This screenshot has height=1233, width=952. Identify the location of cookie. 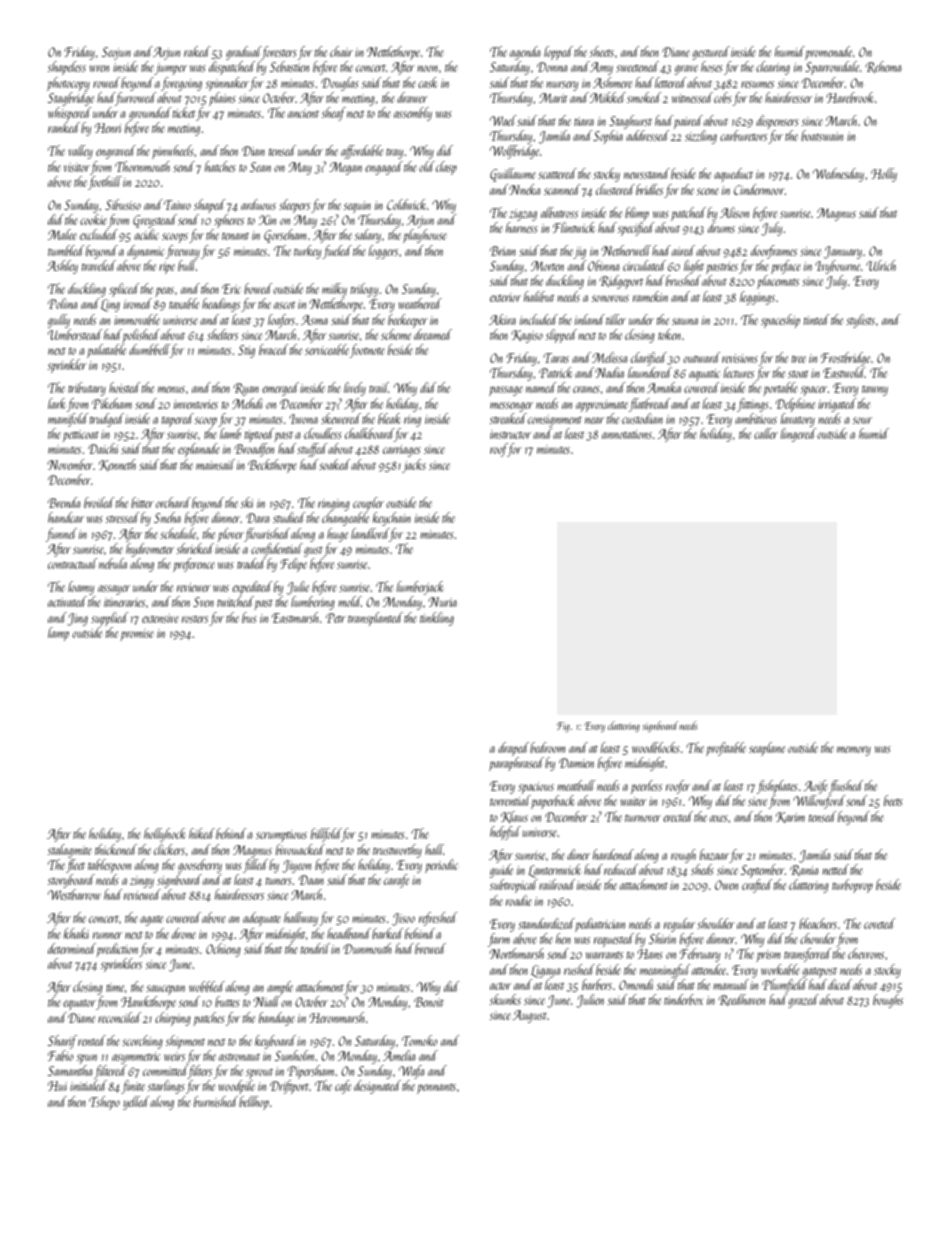
(93, 219).
